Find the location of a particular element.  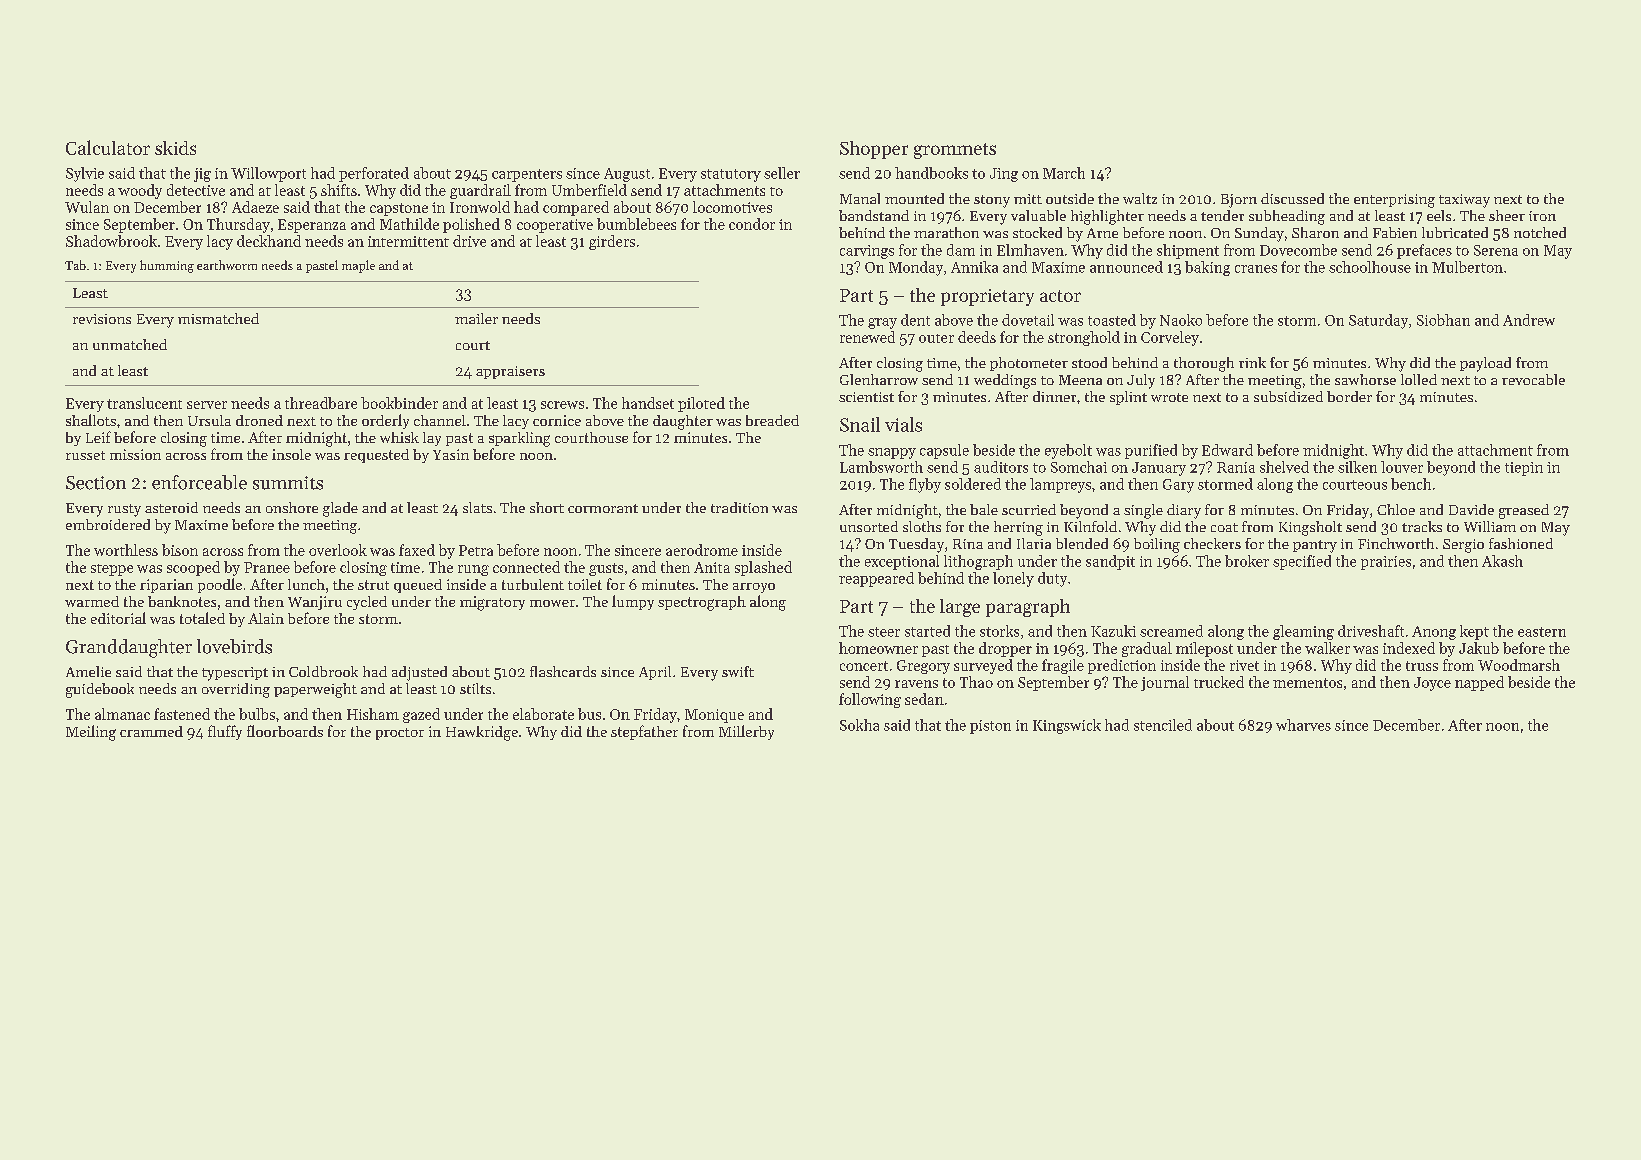

Akash is located at coordinates (1502, 561).
